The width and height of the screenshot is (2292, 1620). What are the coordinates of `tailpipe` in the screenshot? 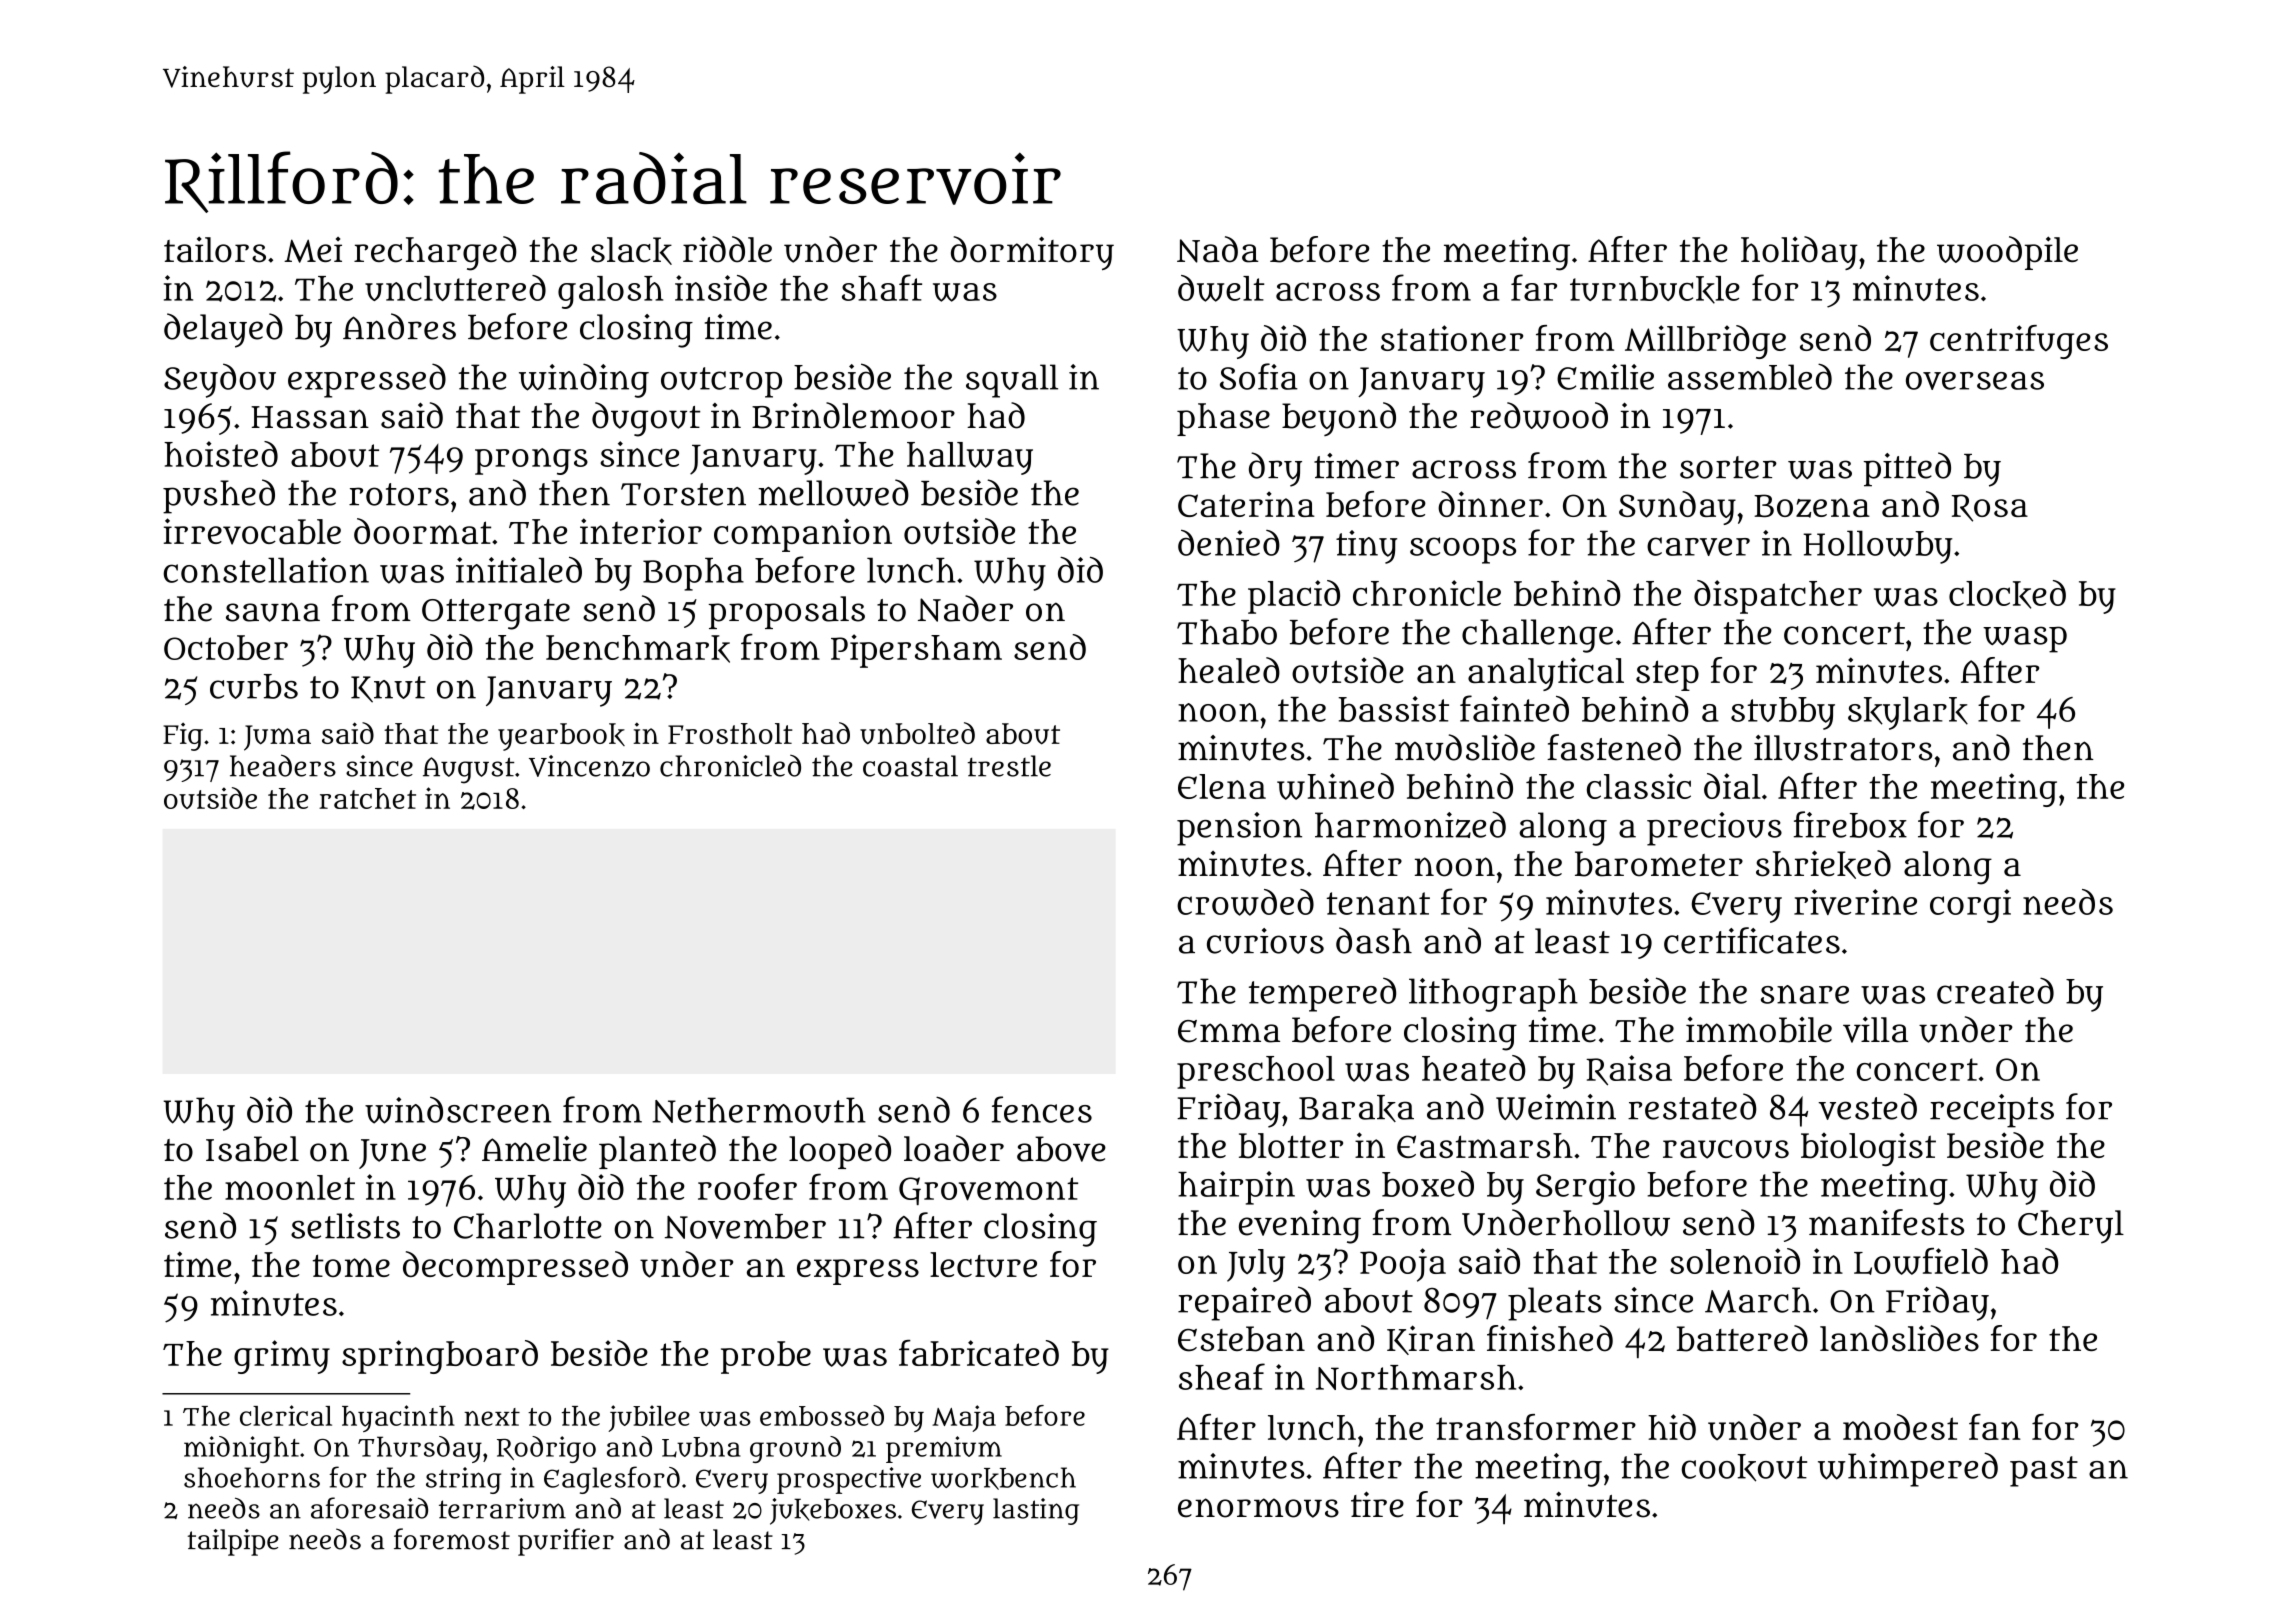 It's located at (233, 1542).
